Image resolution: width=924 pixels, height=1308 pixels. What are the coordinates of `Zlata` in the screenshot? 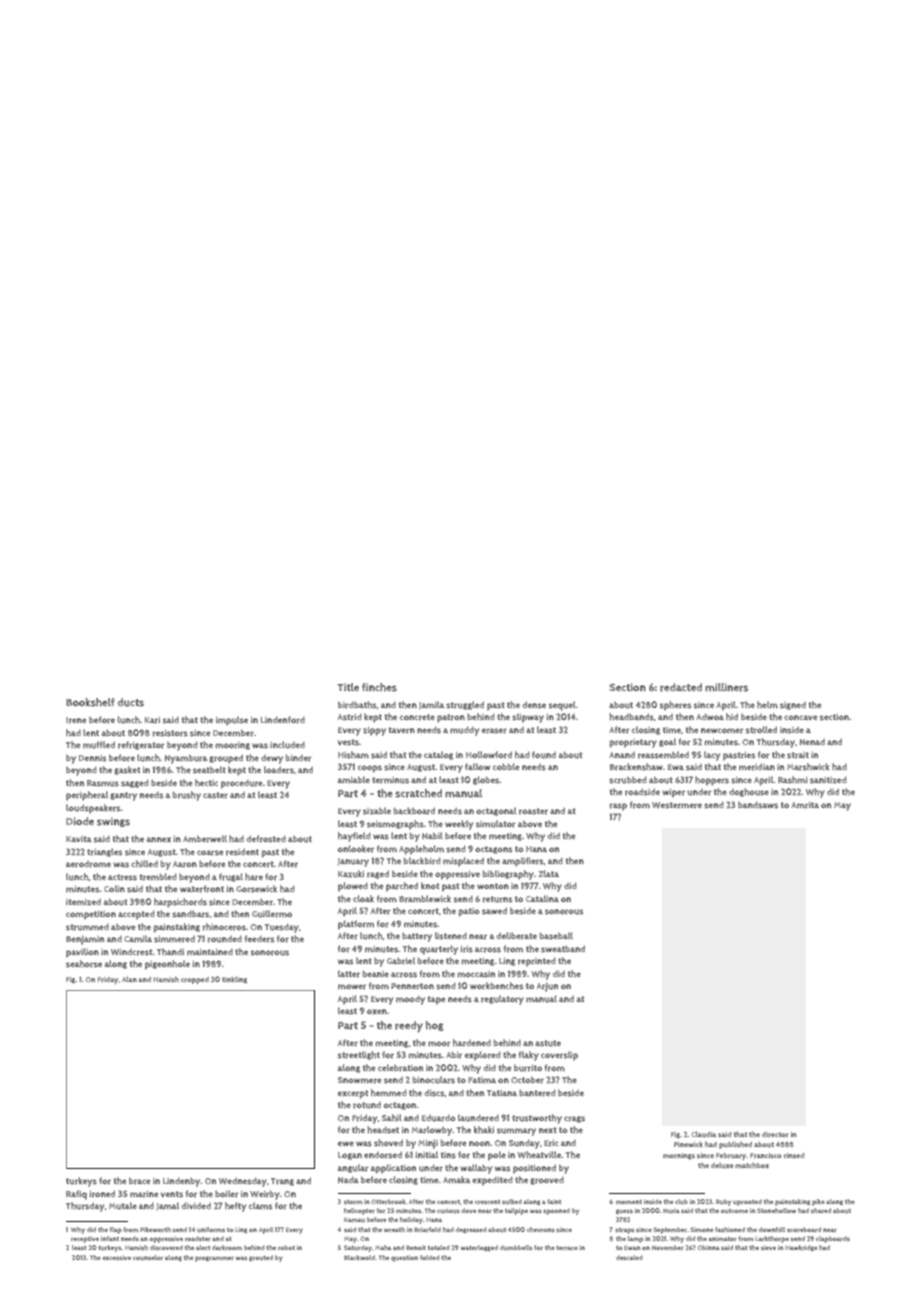 It's located at (549, 873).
